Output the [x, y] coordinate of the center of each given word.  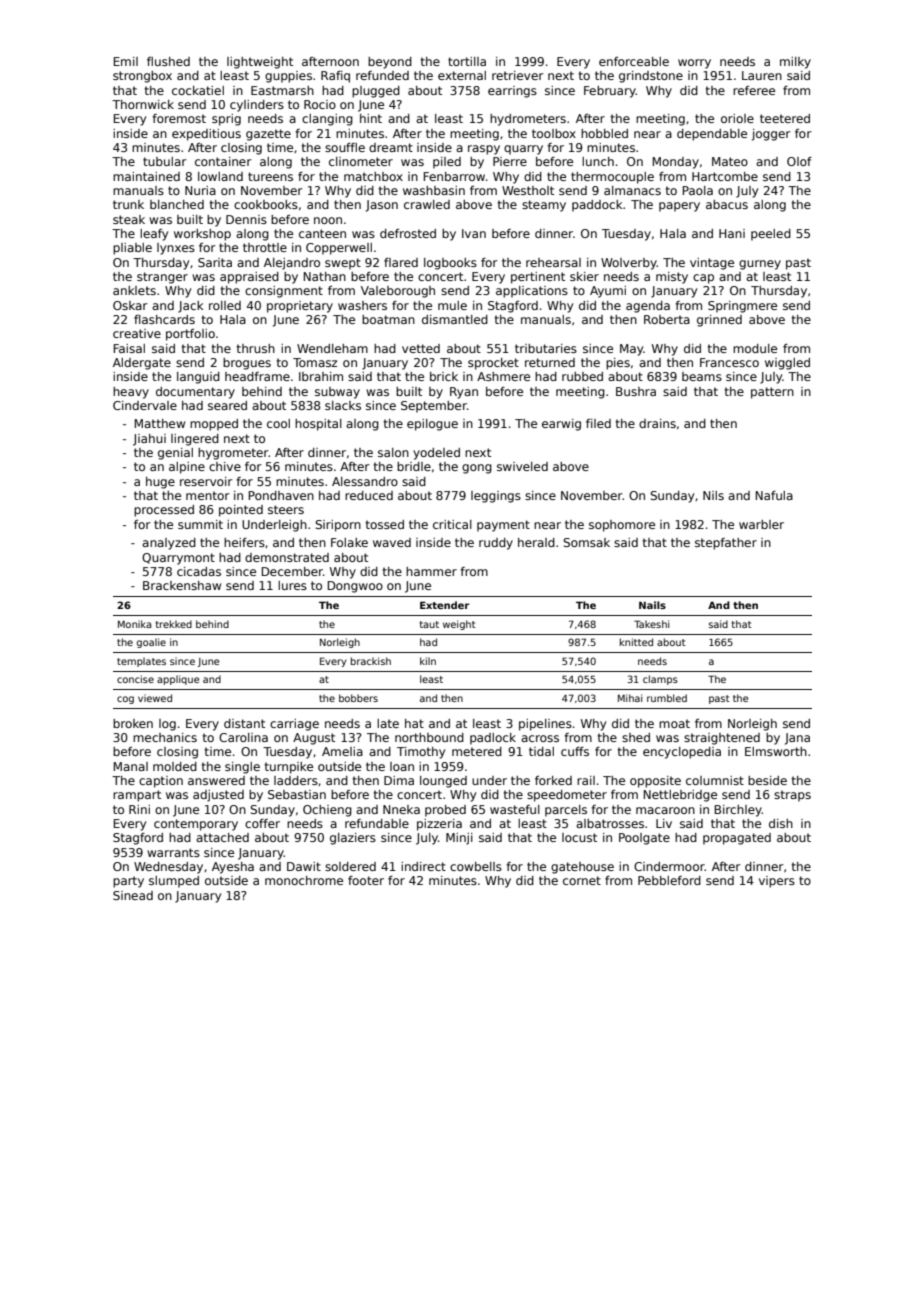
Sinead [133, 895]
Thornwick [143, 104]
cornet [582, 880]
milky [795, 63]
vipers [777, 882]
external [462, 75]
